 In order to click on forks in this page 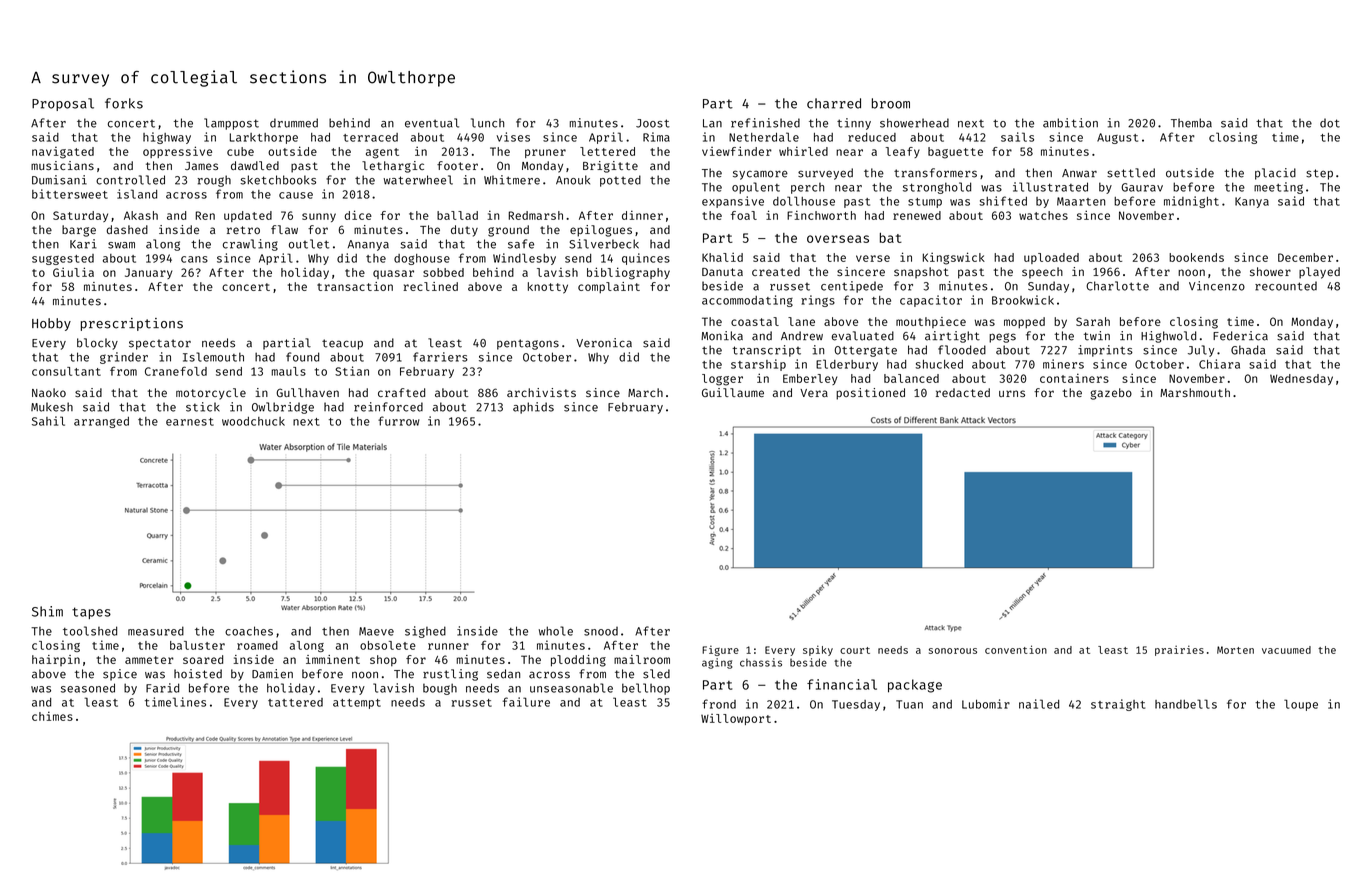, I will do `click(124, 103)`.
